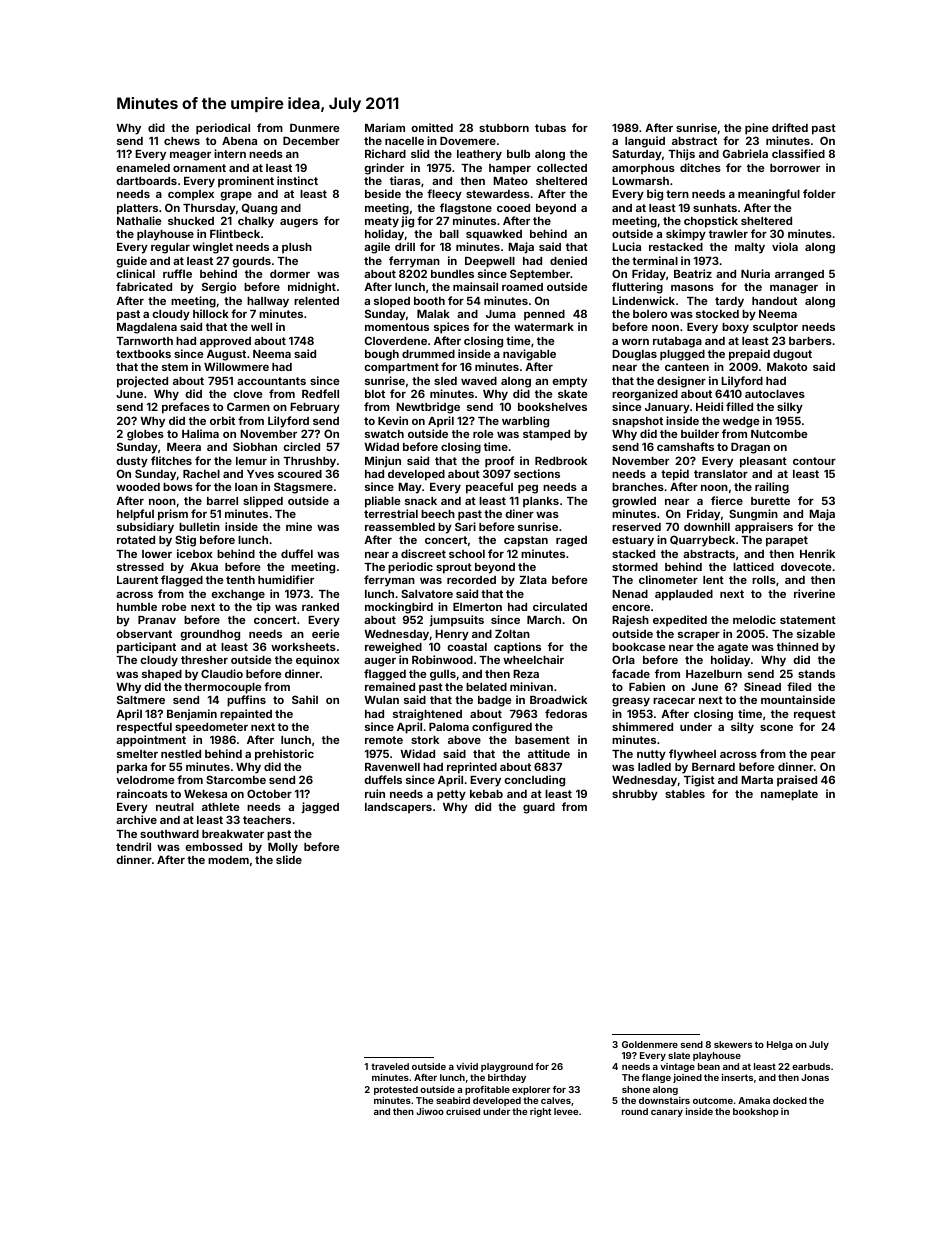 Image resolution: width=952 pixels, height=1233 pixels. What do you see at coordinates (404, 141) in the screenshot?
I see `nacelle` at bounding box center [404, 141].
